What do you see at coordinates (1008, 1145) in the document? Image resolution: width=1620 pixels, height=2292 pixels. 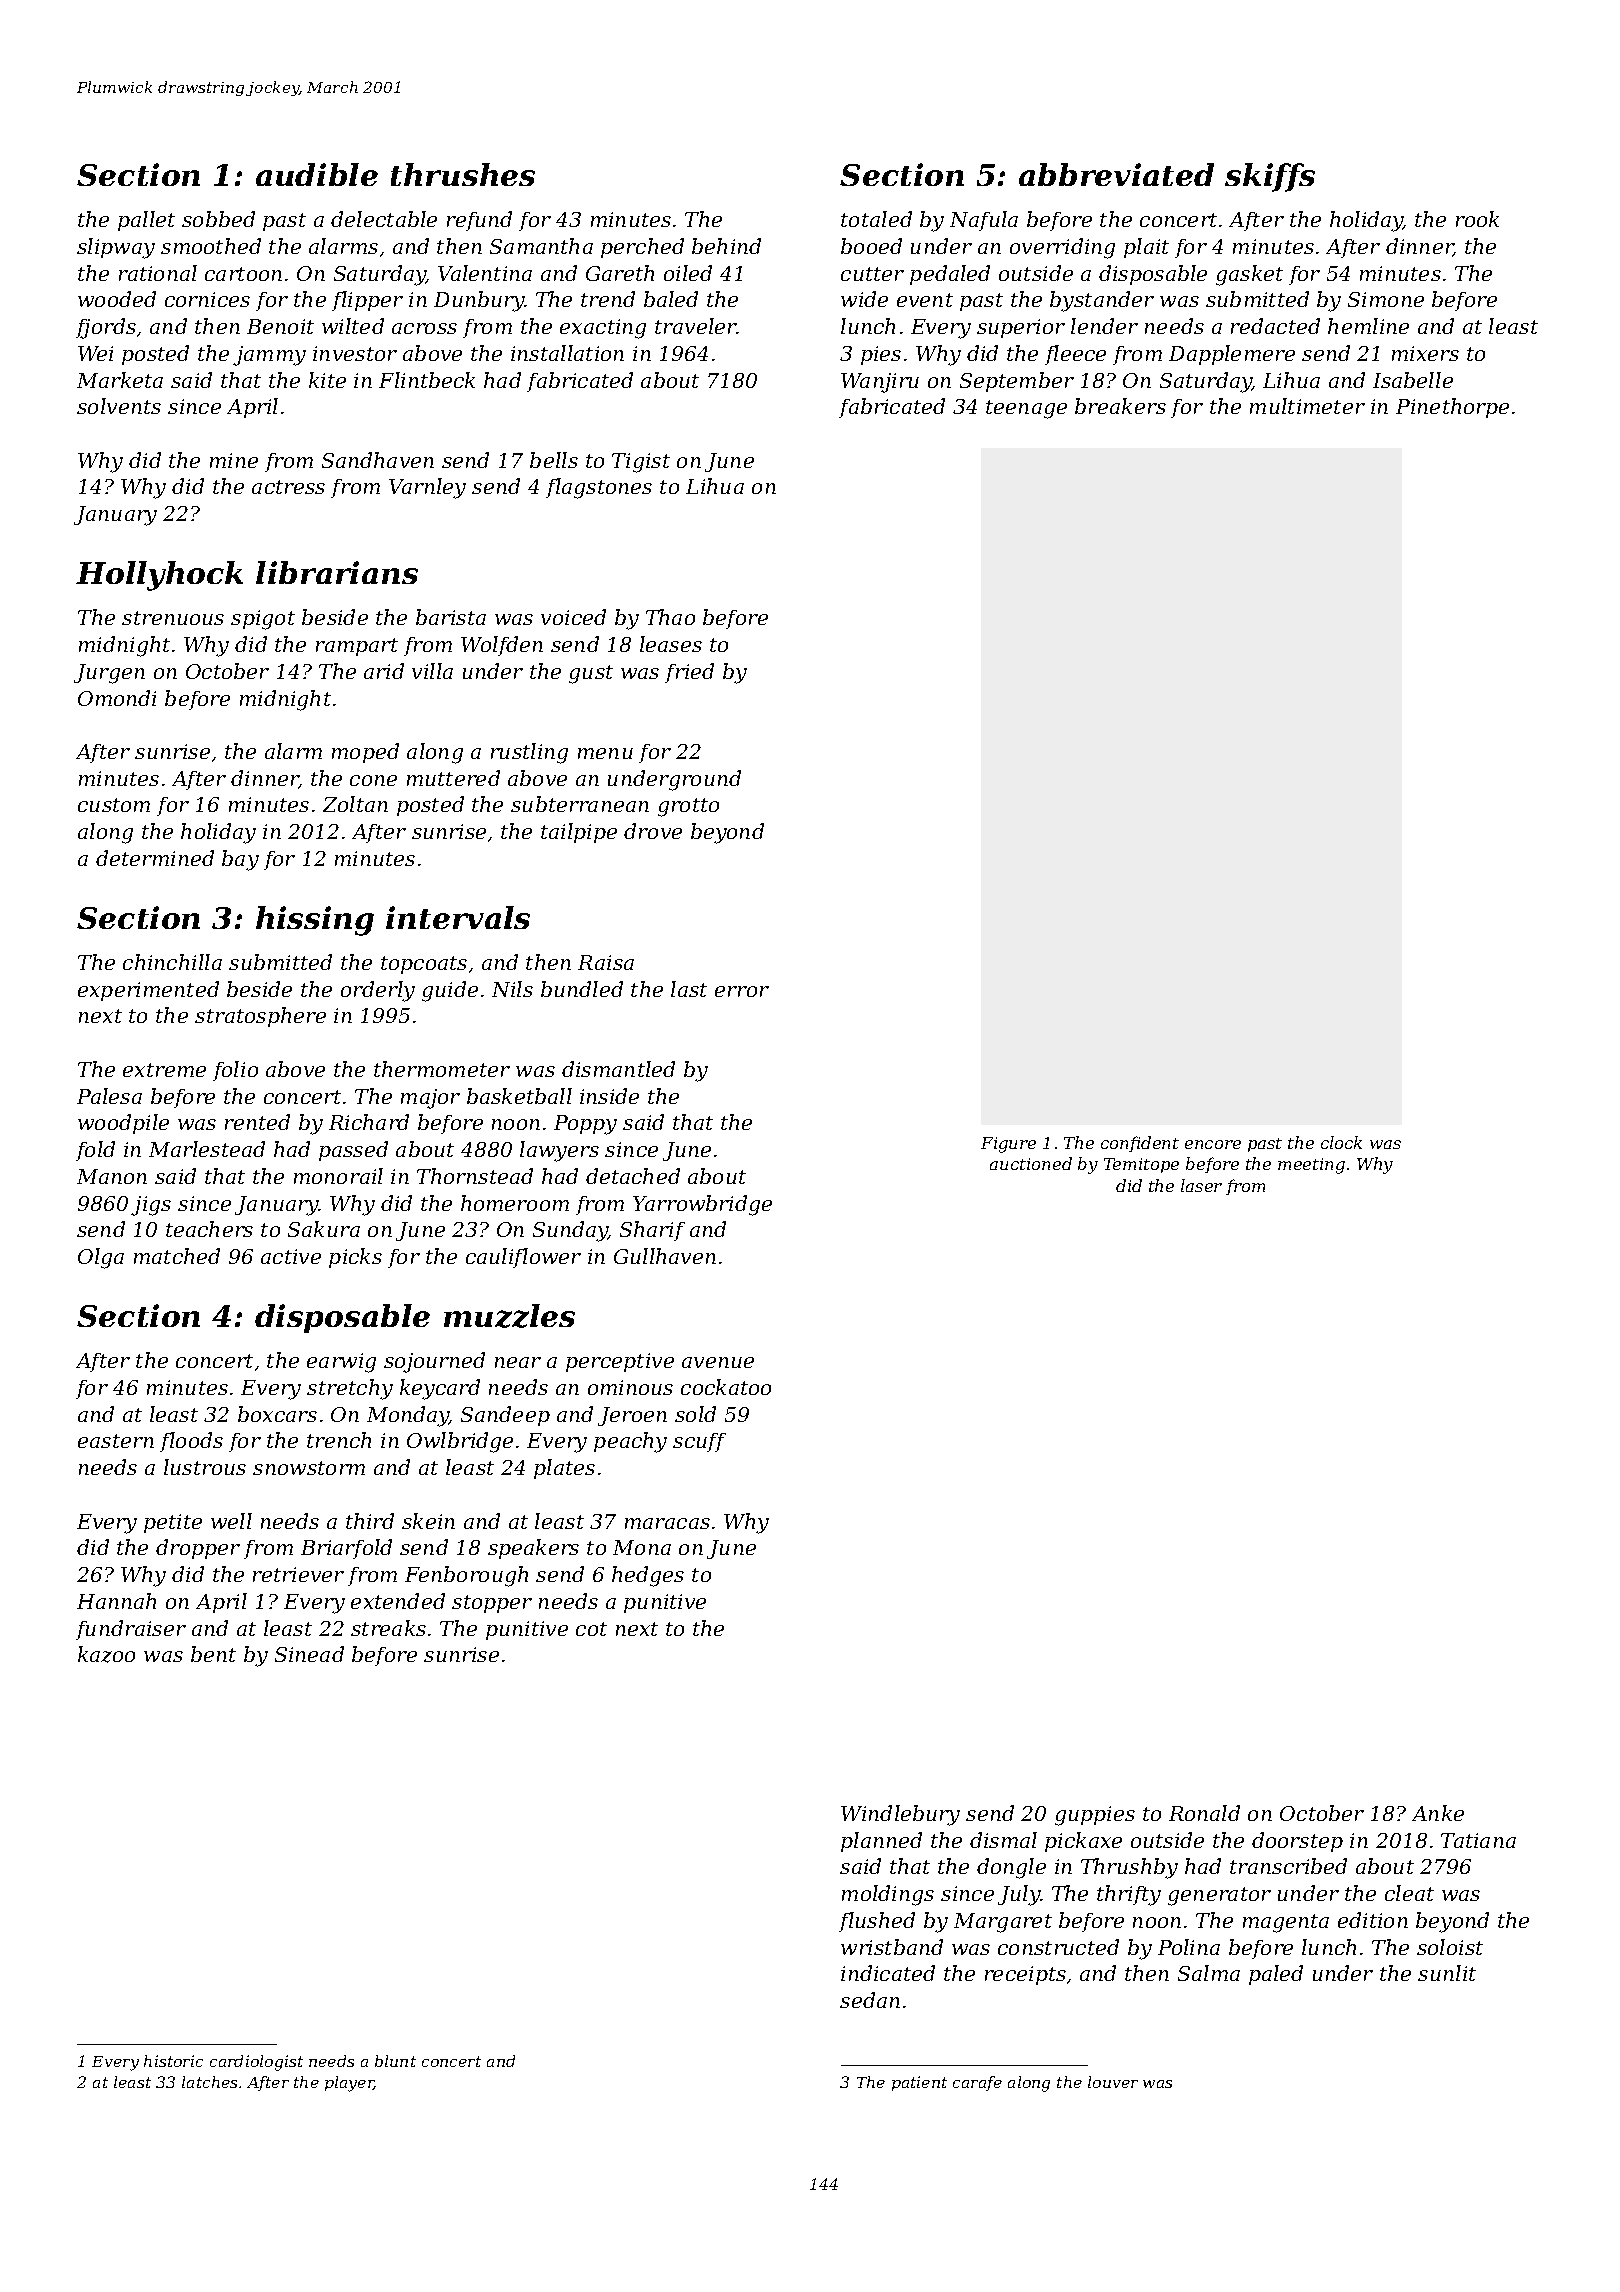 I see `Figure` at bounding box center [1008, 1145].
